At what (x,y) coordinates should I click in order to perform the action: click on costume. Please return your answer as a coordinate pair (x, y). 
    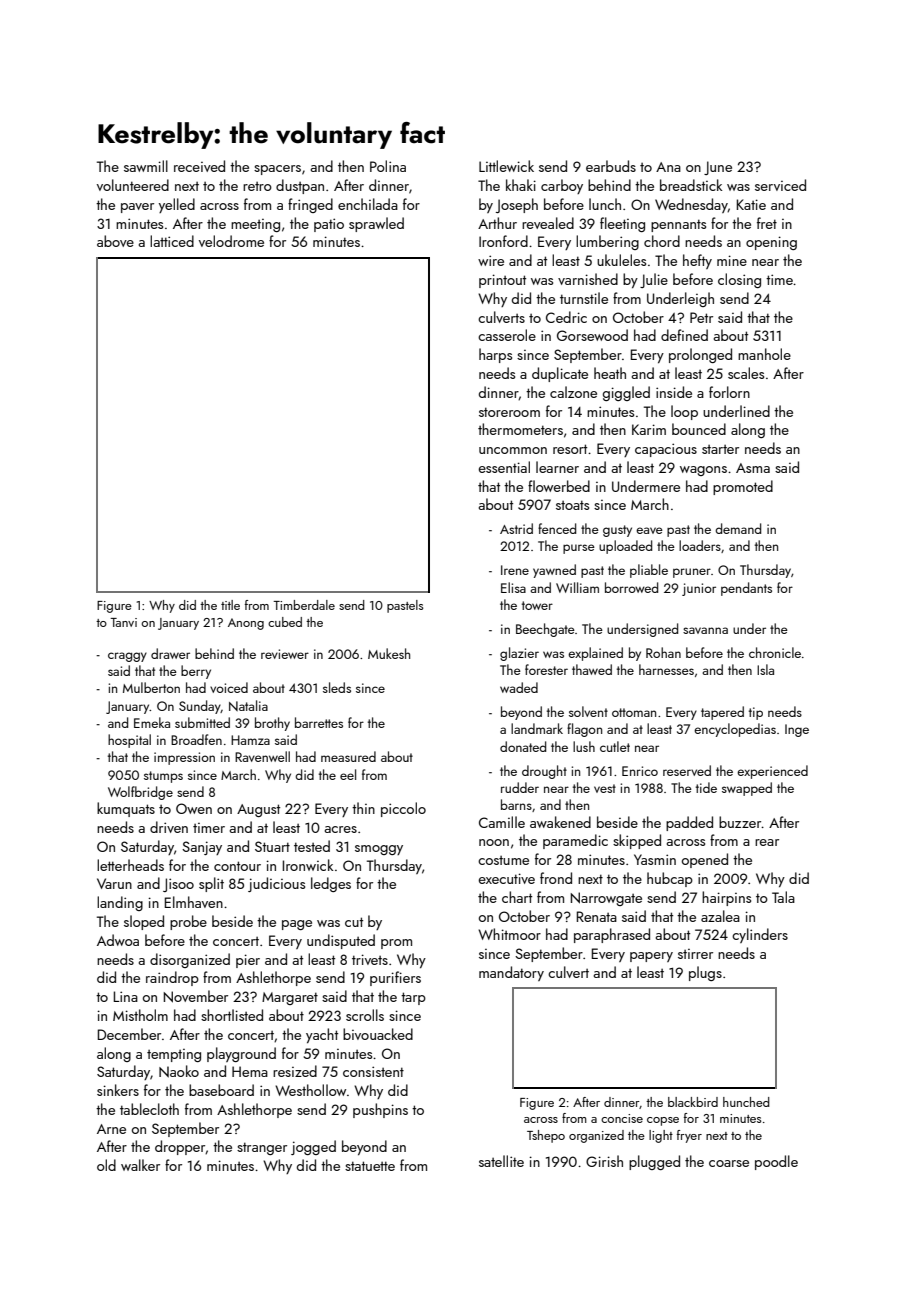
    Looking at the image, I should click on (503, 860).
